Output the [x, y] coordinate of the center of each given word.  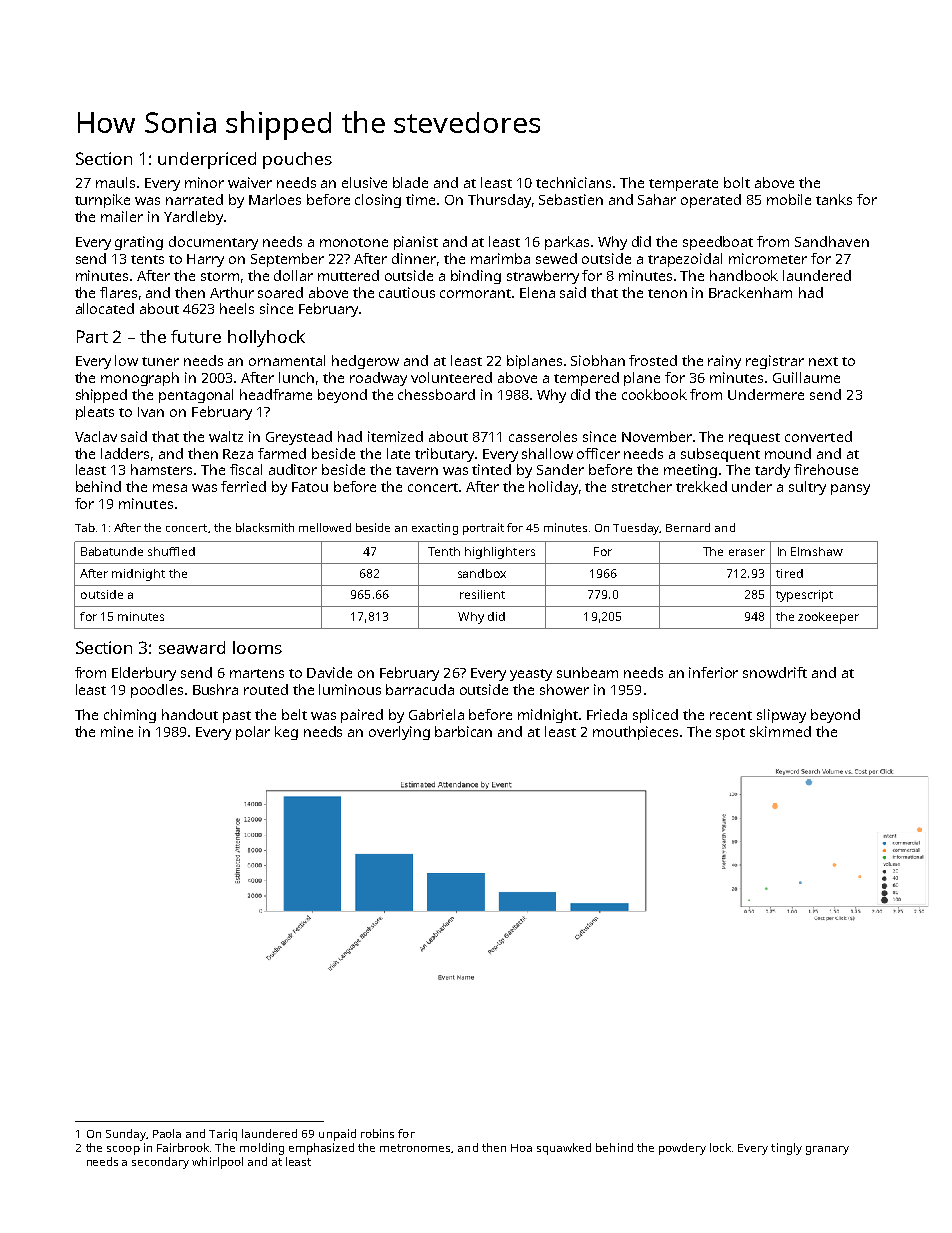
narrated [194, 199]
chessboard [436, 394]
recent [731, 715]
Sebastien [571, 199]
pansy [850, 489]
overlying [399, 733]
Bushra [215, 689]
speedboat [718, 243]
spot [730, 734]
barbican [463, 731]
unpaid [337, 1135]
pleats [95, 413]
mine [117, 731]
